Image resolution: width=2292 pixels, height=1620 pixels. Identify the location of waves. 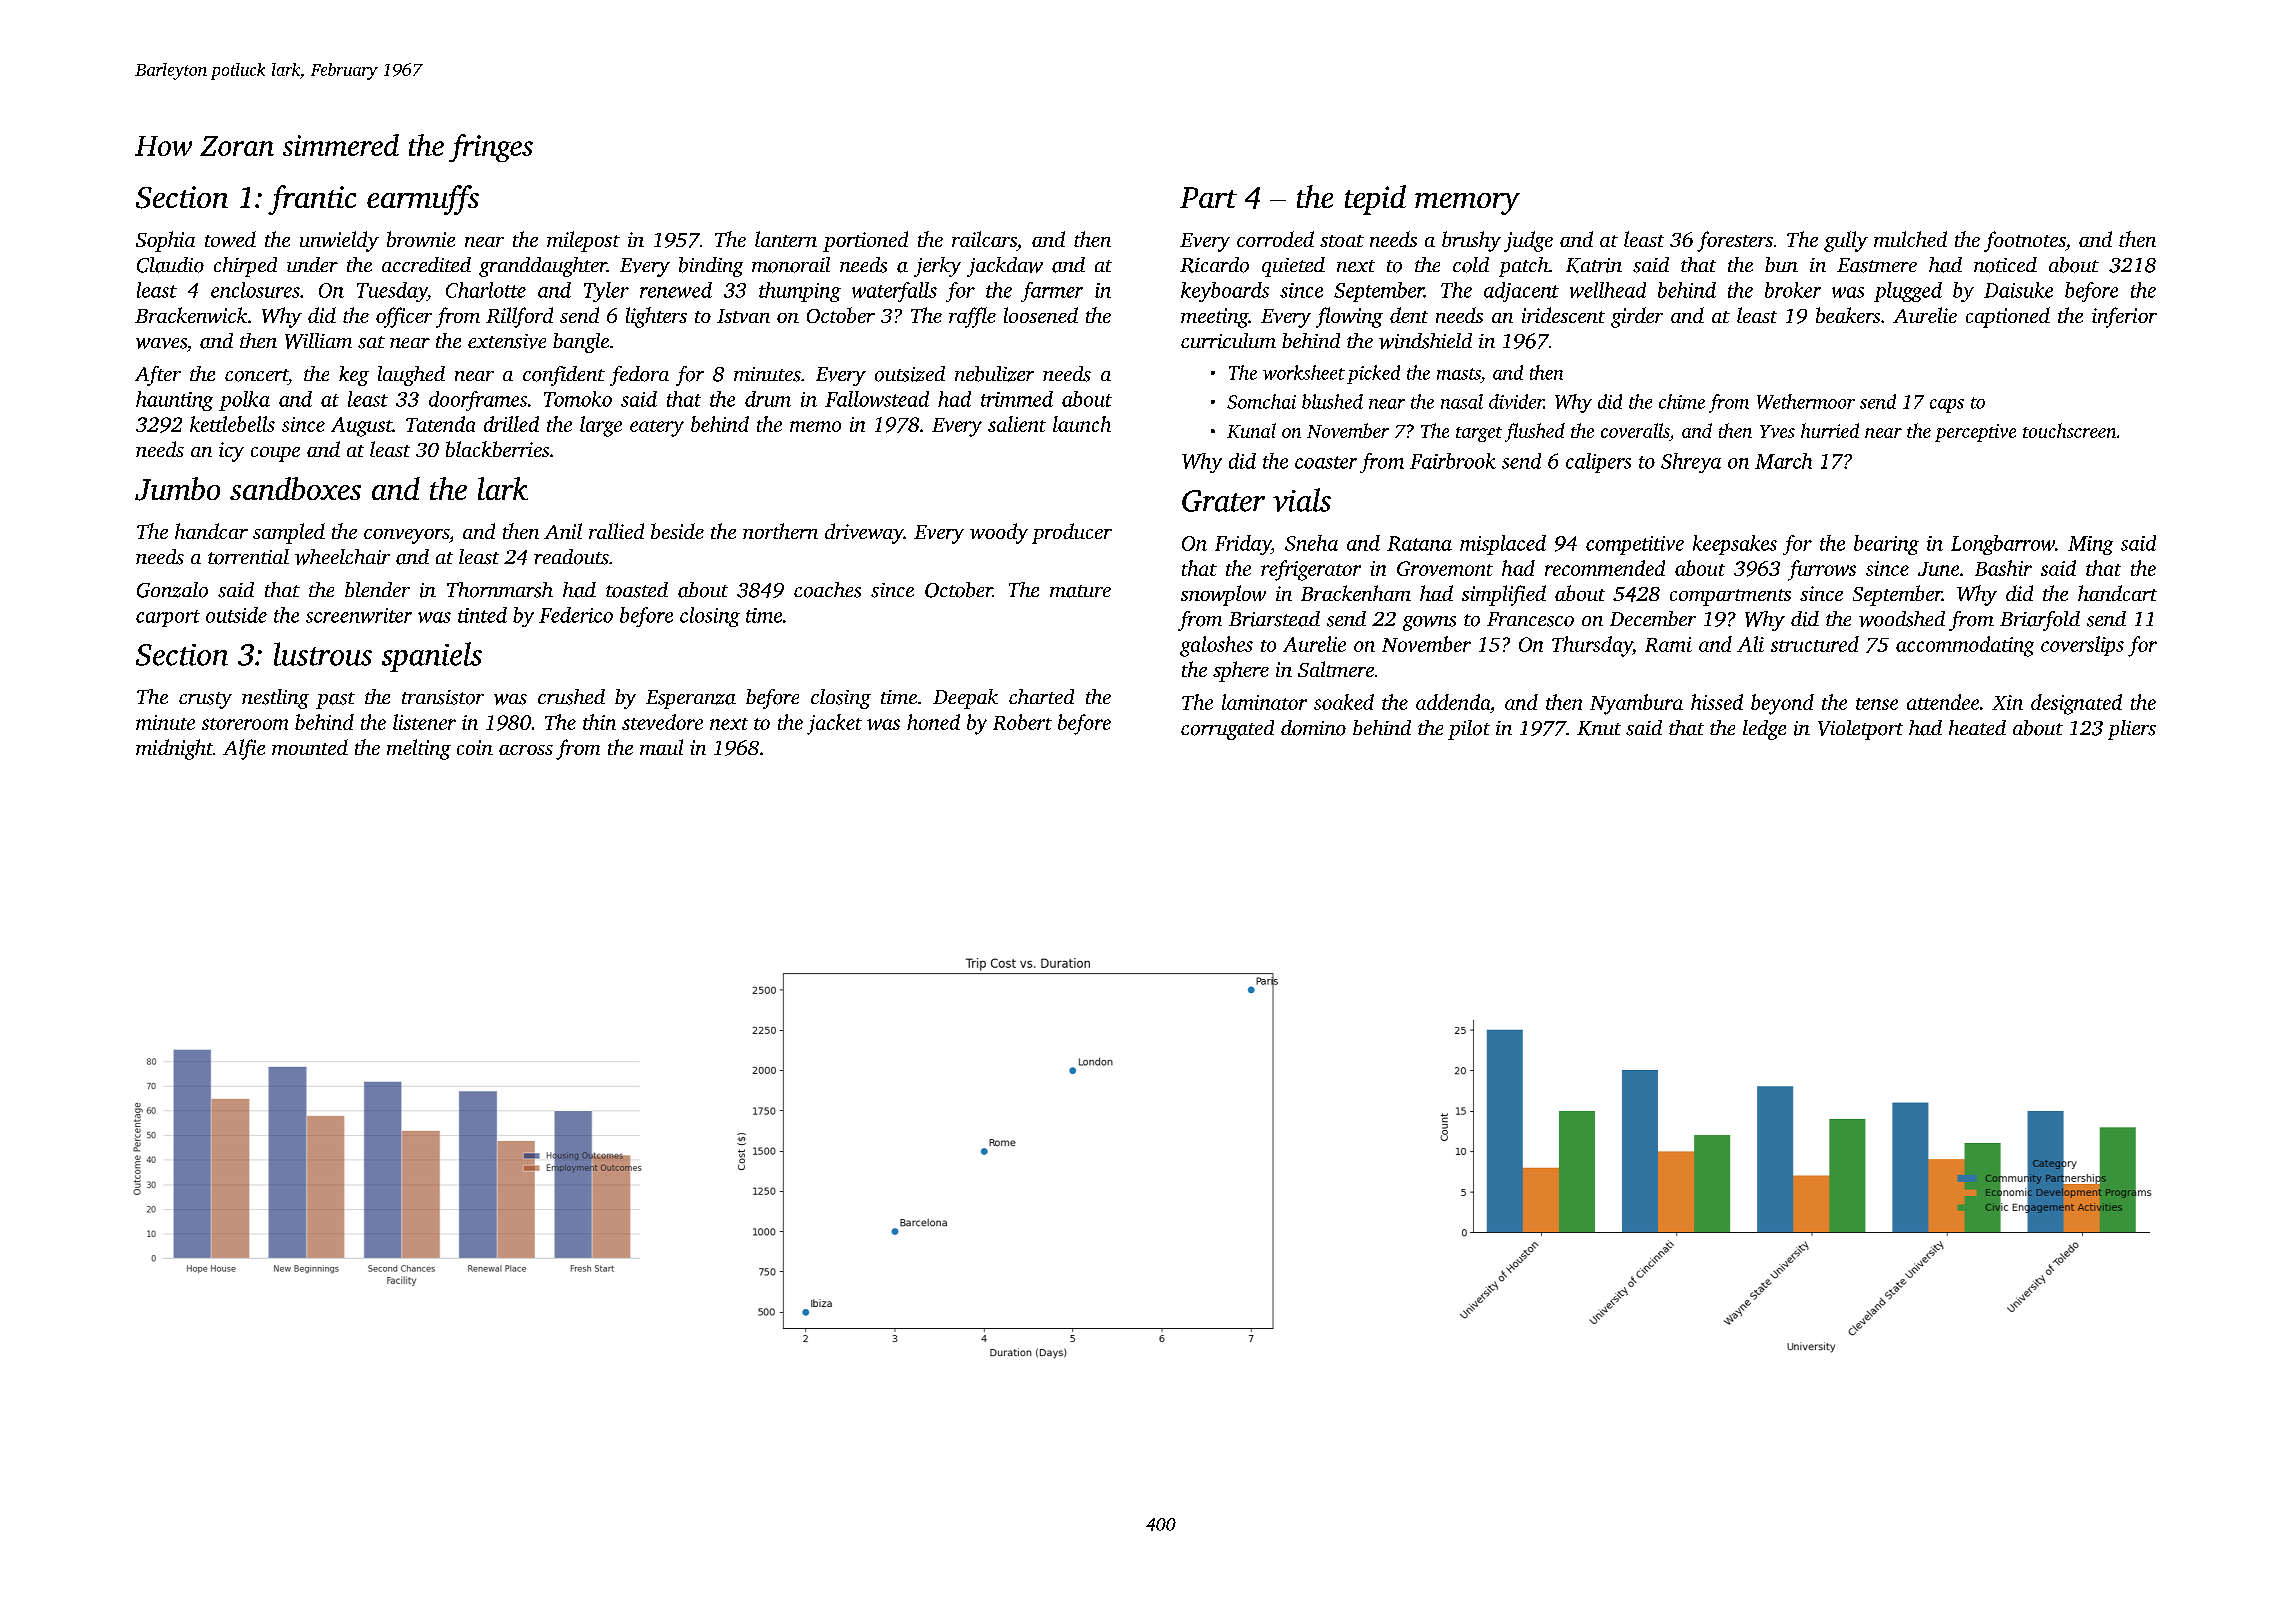
(161, 343).
